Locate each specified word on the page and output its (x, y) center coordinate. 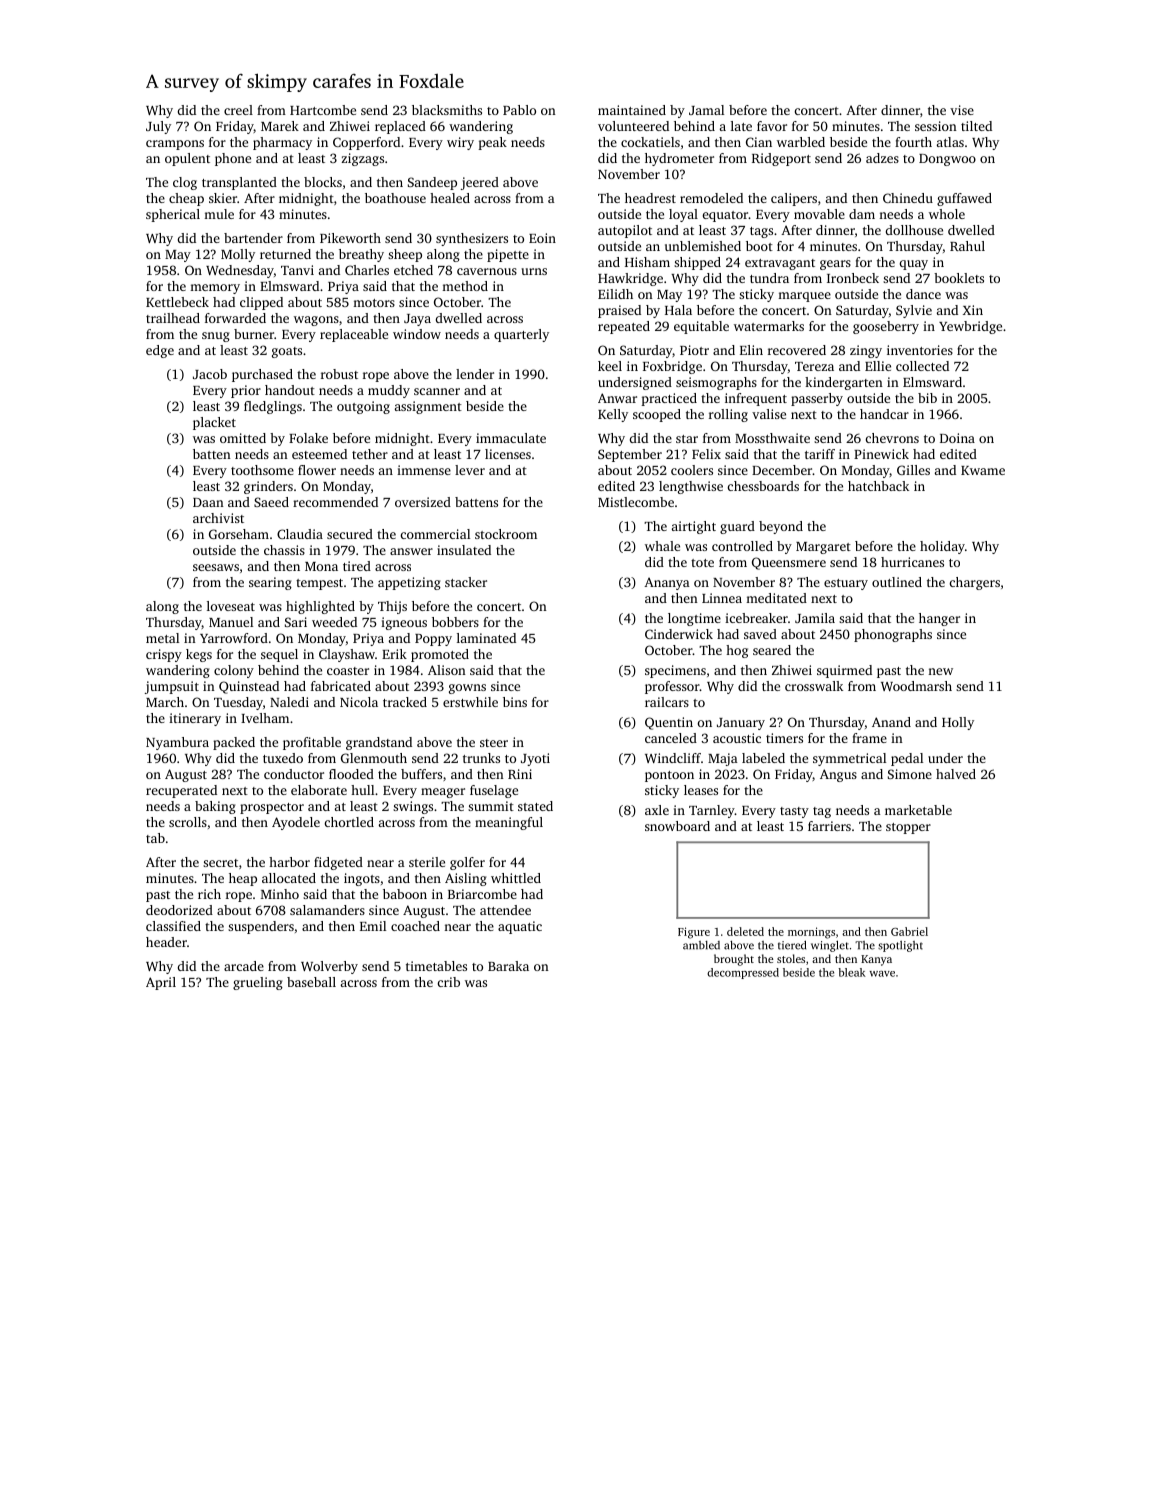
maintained (632, 110)
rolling (728, 415)
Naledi (289, 702)
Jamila (815, 618)
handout (290, 390)
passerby (817, 399)
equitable (701, 327)
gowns (467, 689)
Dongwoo (947, 160)
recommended (335, 502)
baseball (311, 982)
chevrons (892, 438)
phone (233, 159)
